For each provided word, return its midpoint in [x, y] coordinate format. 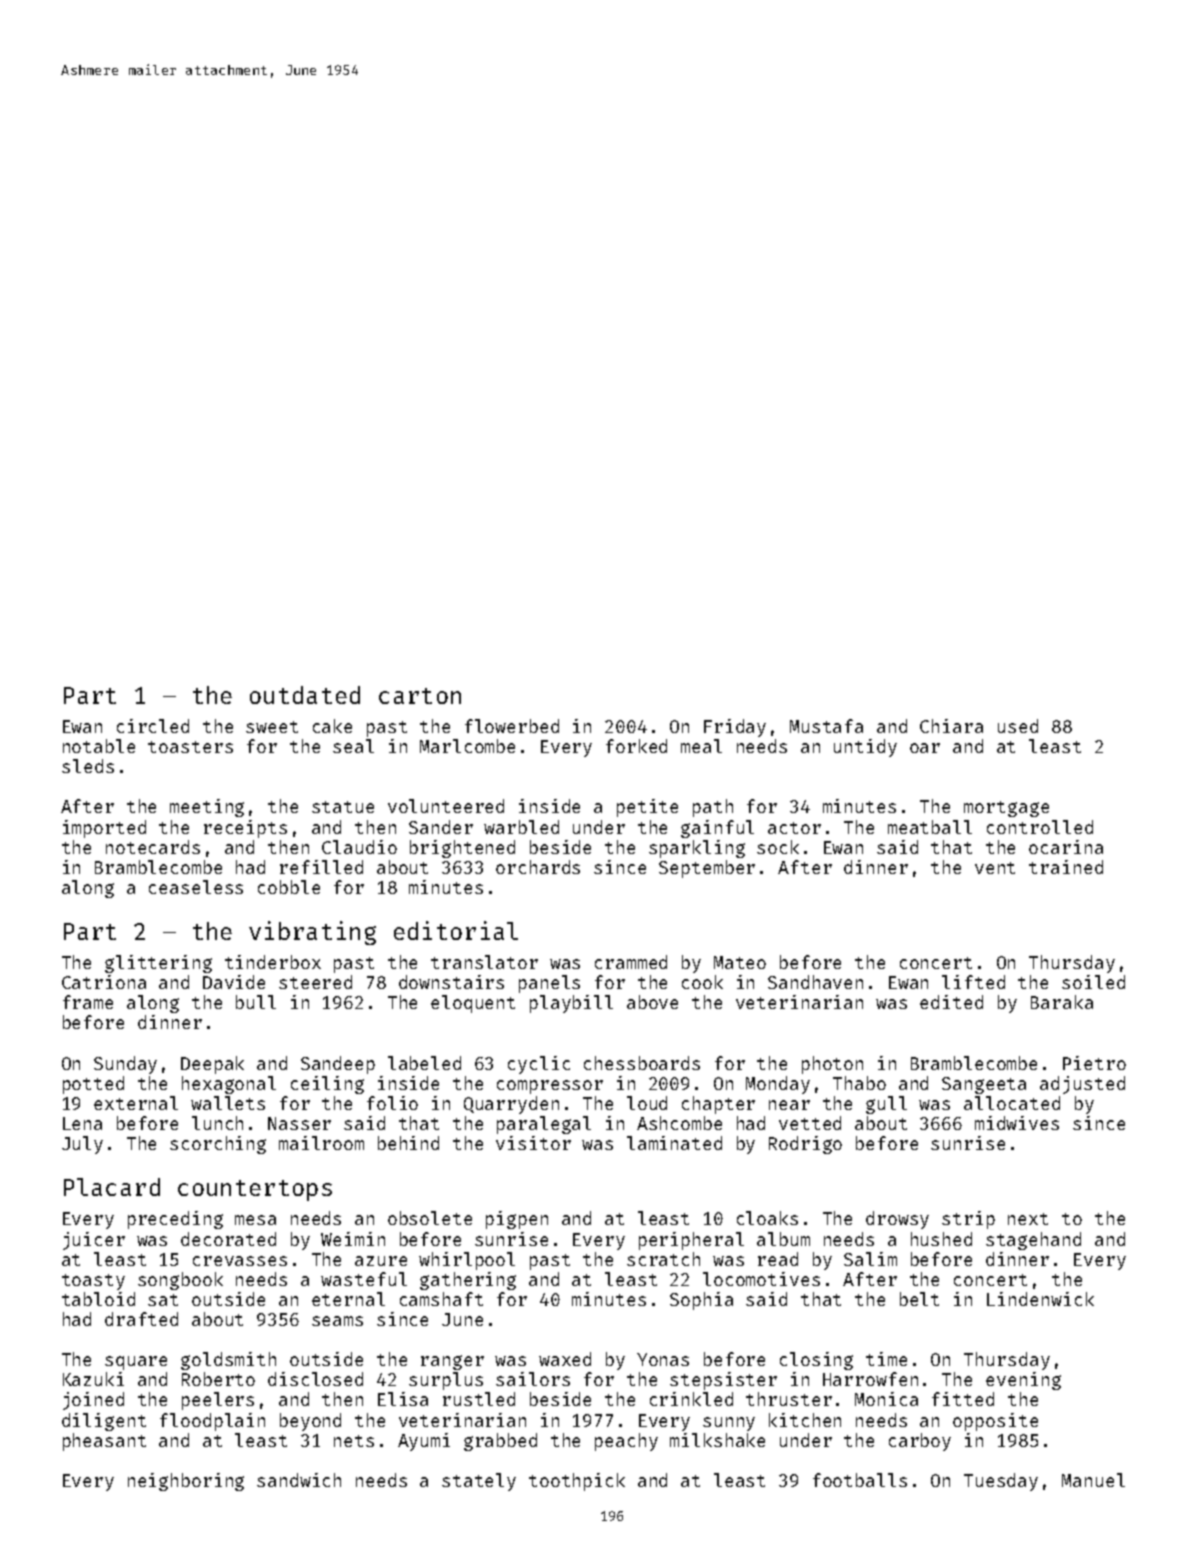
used [1018, 726]
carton [420, 696]
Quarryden [511, 1105]
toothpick [577, 1482]
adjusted [1082, 1085]
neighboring [186, 1482]
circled [153, 726]
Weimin [353, 1239]
